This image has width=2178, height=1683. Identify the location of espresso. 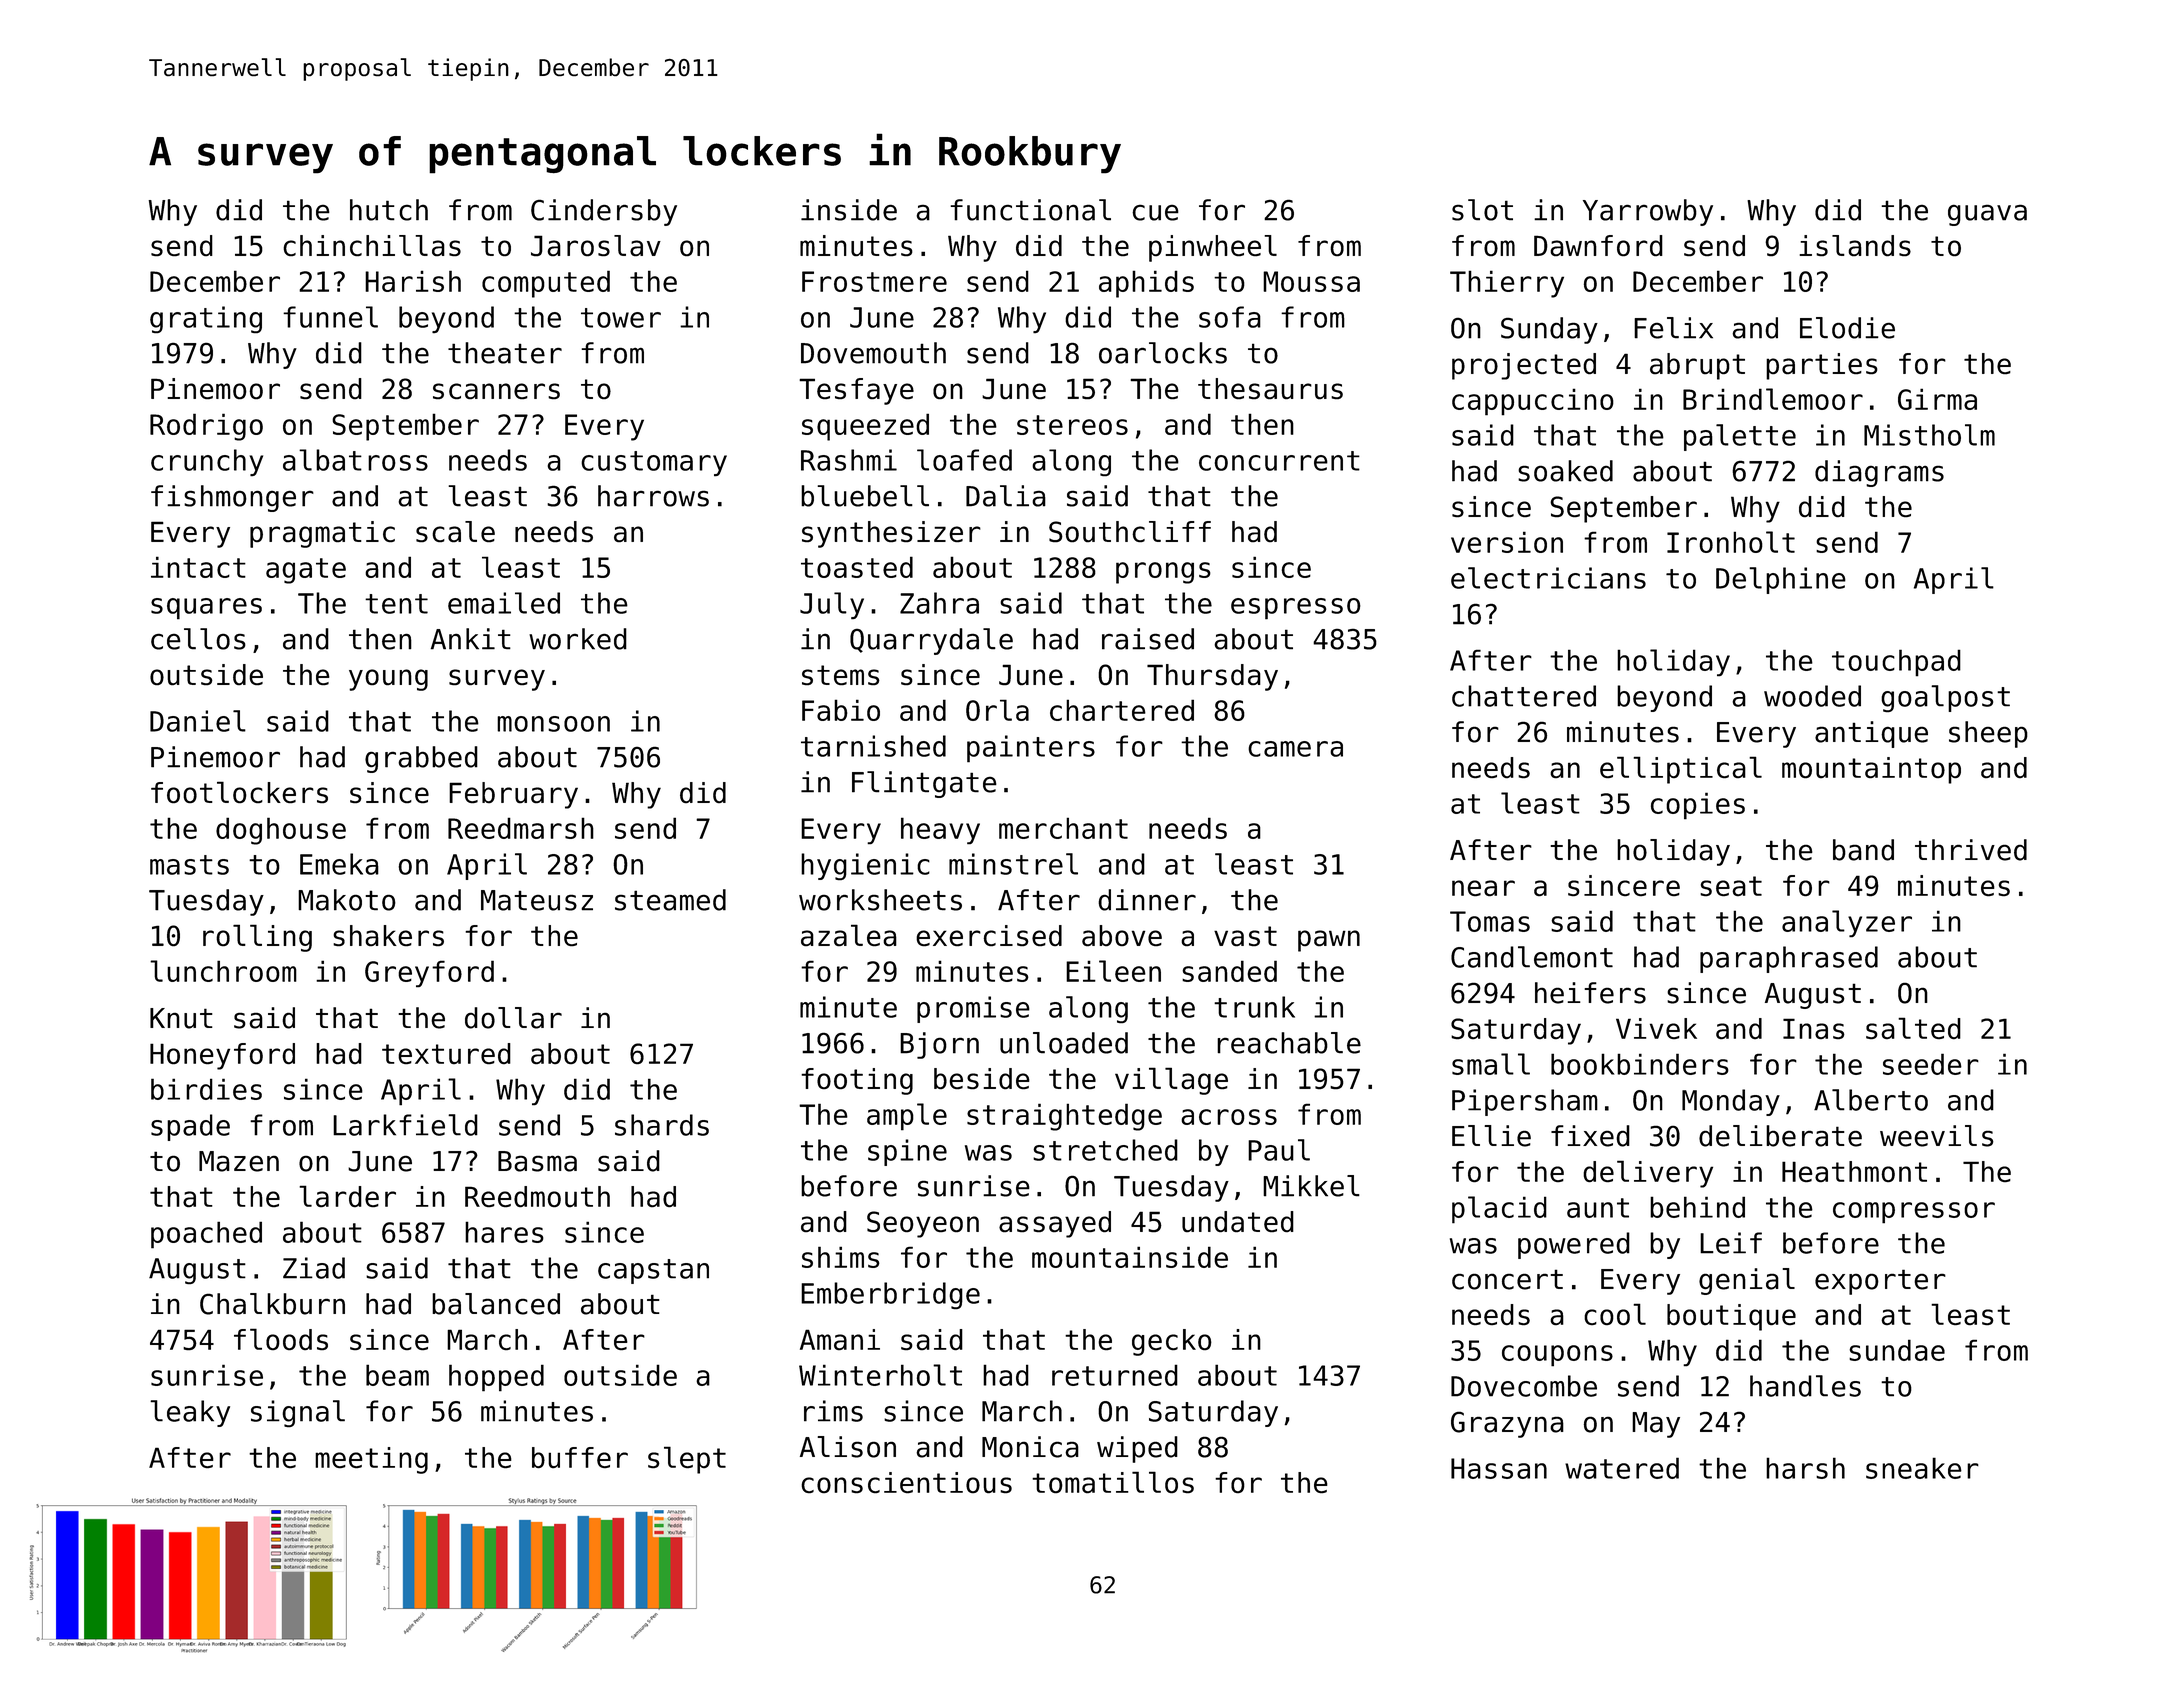
(1296, 609).
